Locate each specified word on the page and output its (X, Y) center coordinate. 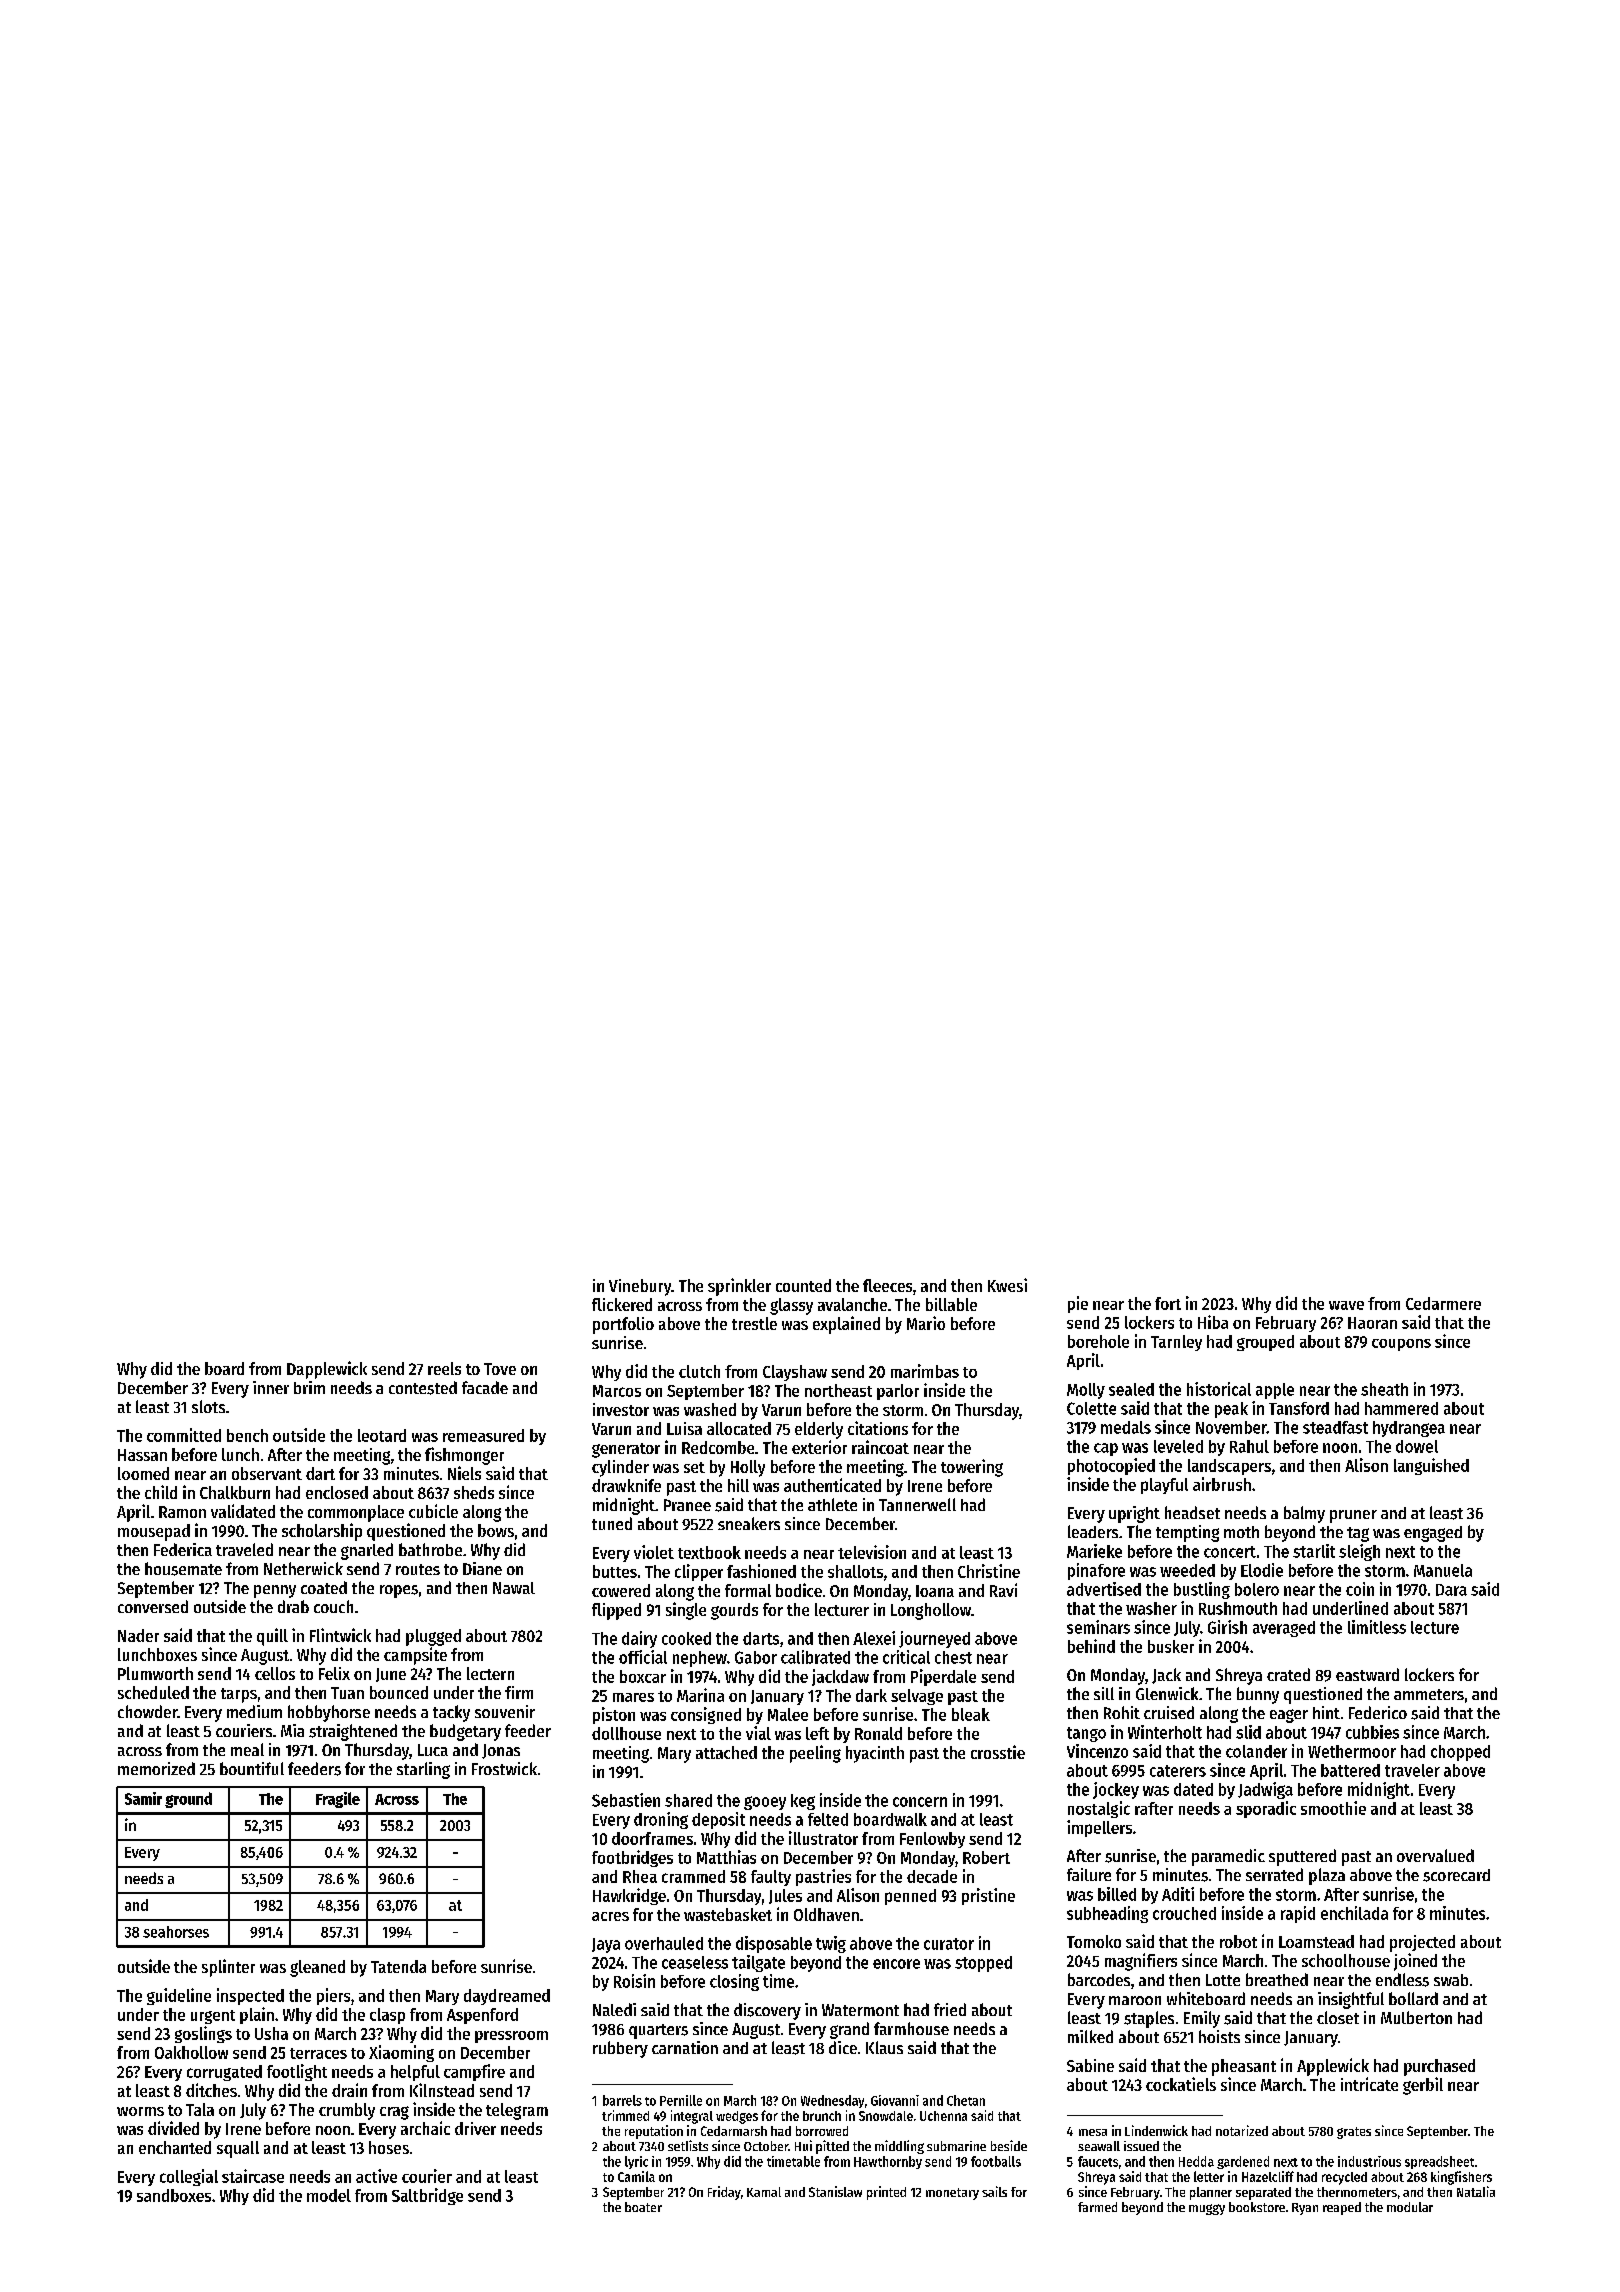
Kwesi (1007, 1285)
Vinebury (640, 1287)
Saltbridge (427, 2196)
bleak (971, 1714)
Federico (1378, 1712)
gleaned (317, 1968)
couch (333, 1606)
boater (643, 2207)
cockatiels (1181, 2084)
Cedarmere (1443, 1303)
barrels (622, 2100)
